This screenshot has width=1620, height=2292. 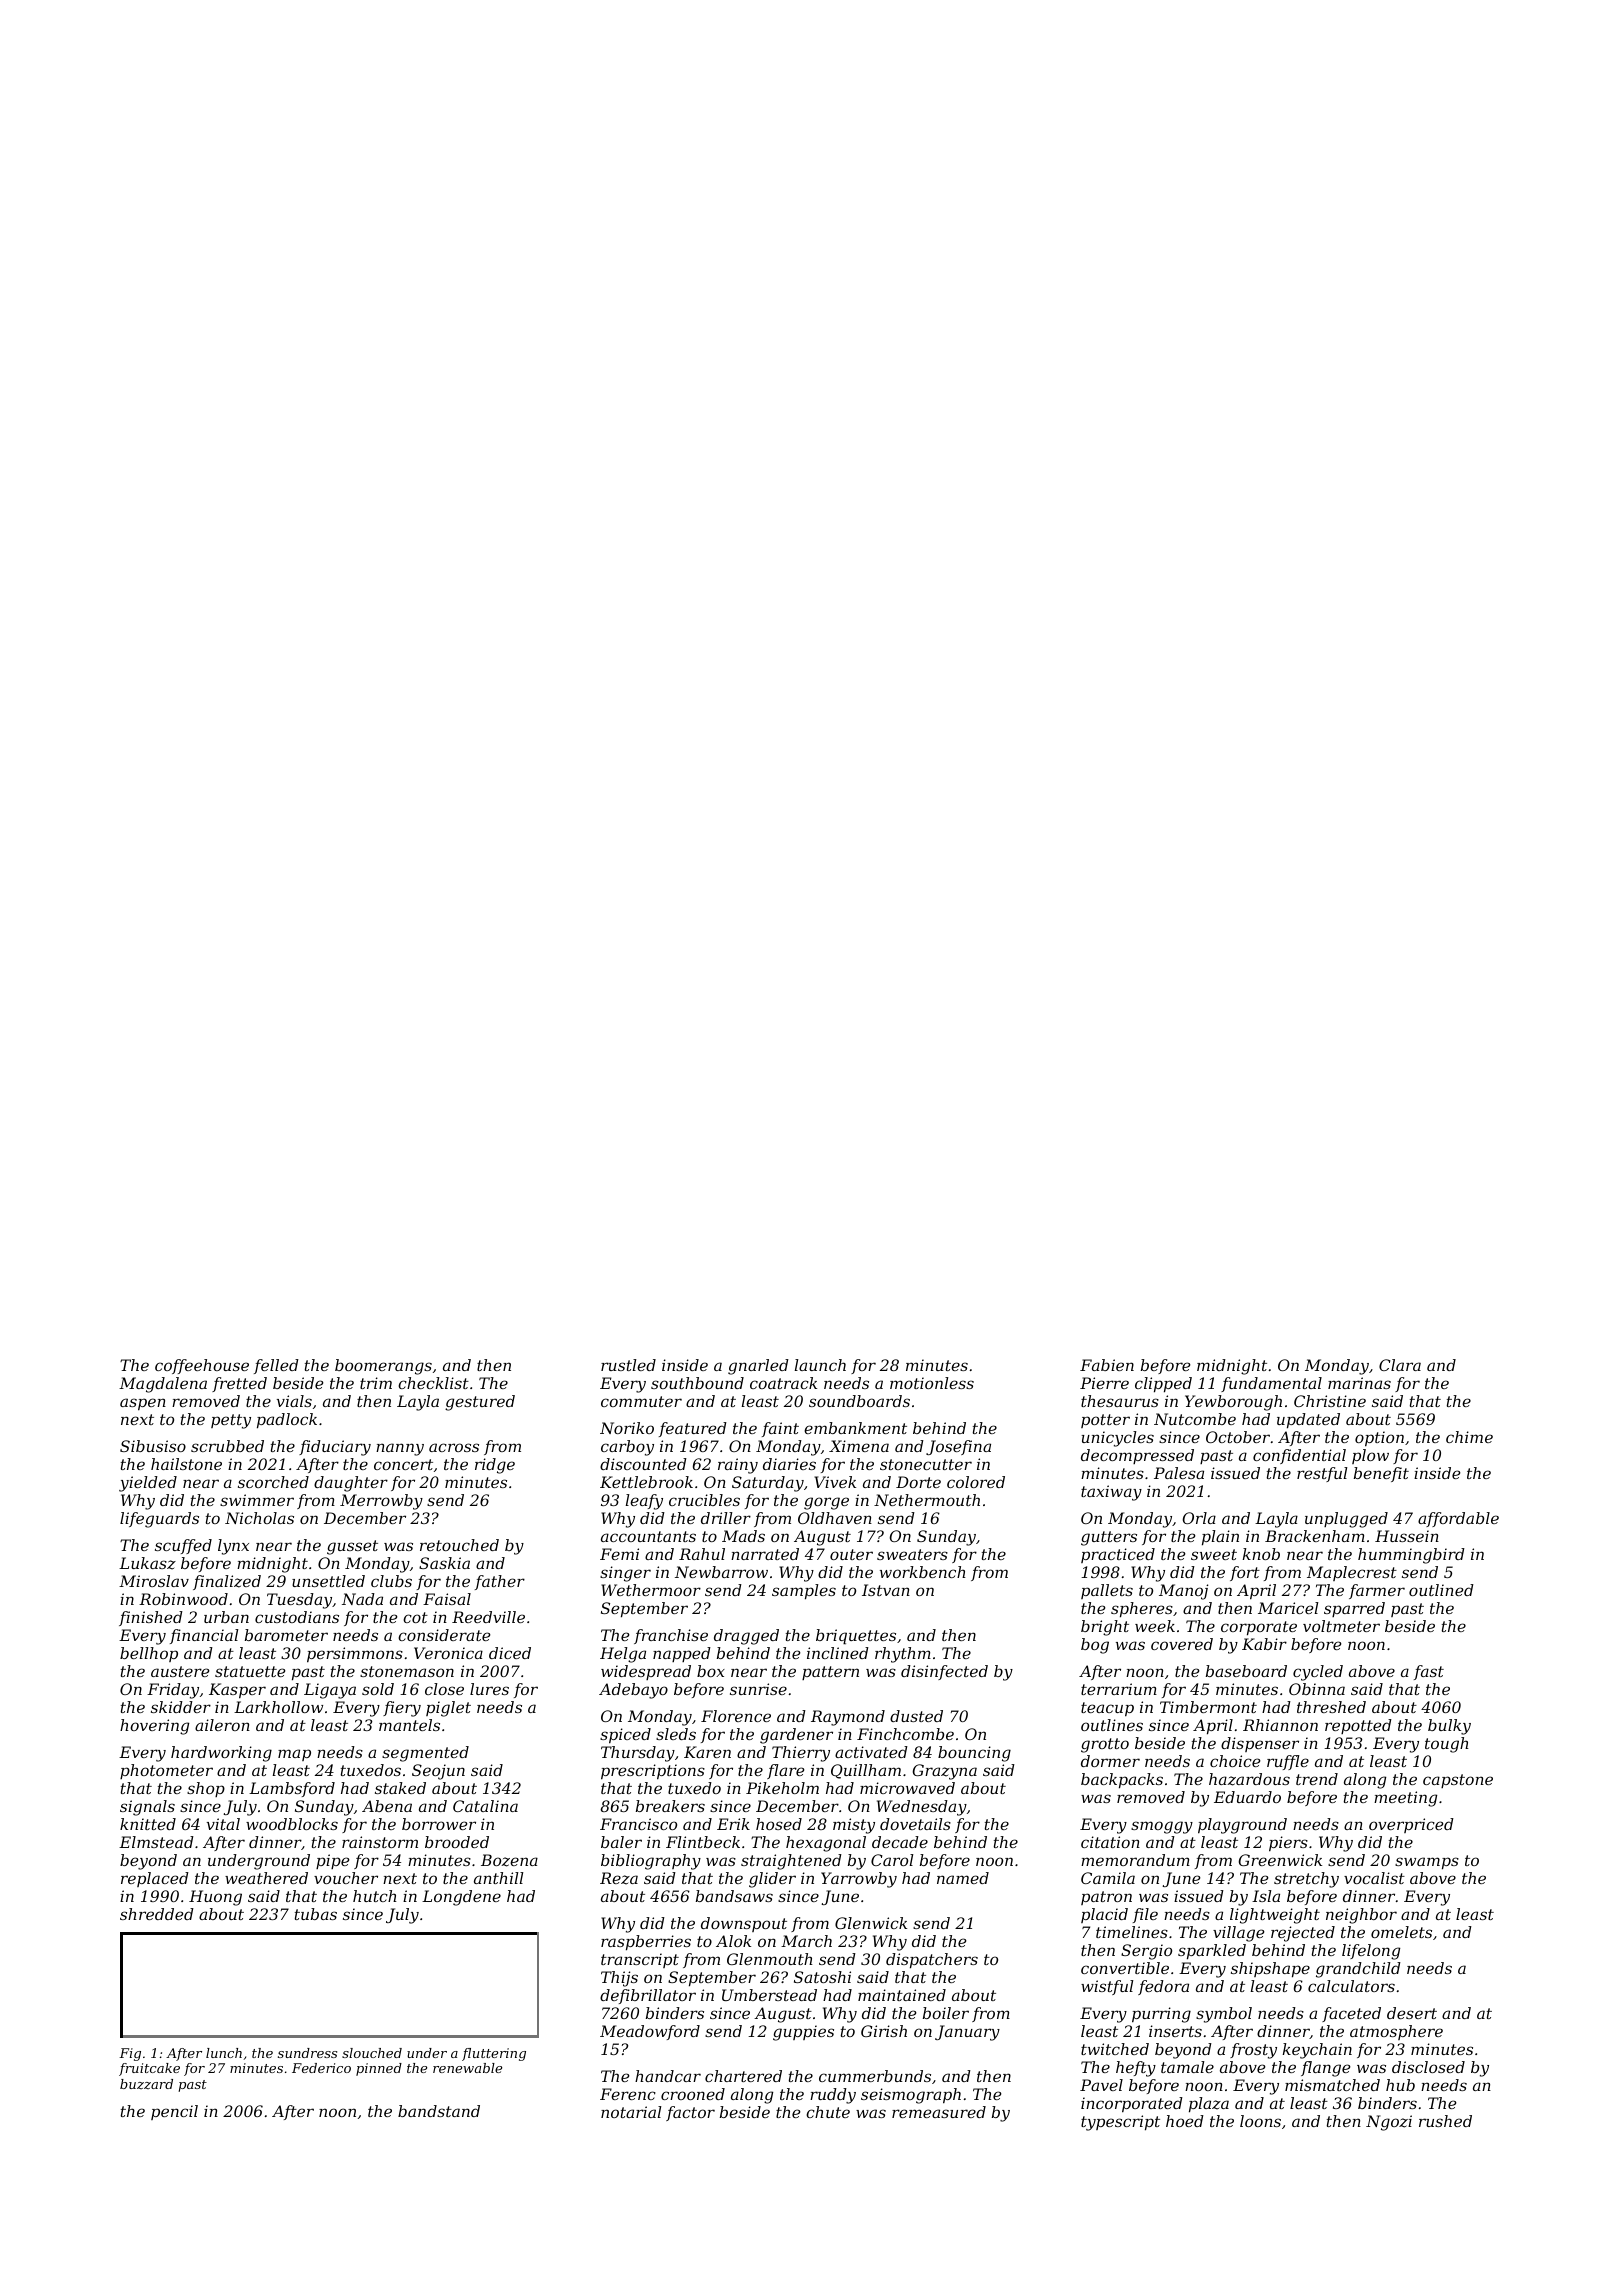 I want to click on overpriced, so click(x=1411, y=1825).
